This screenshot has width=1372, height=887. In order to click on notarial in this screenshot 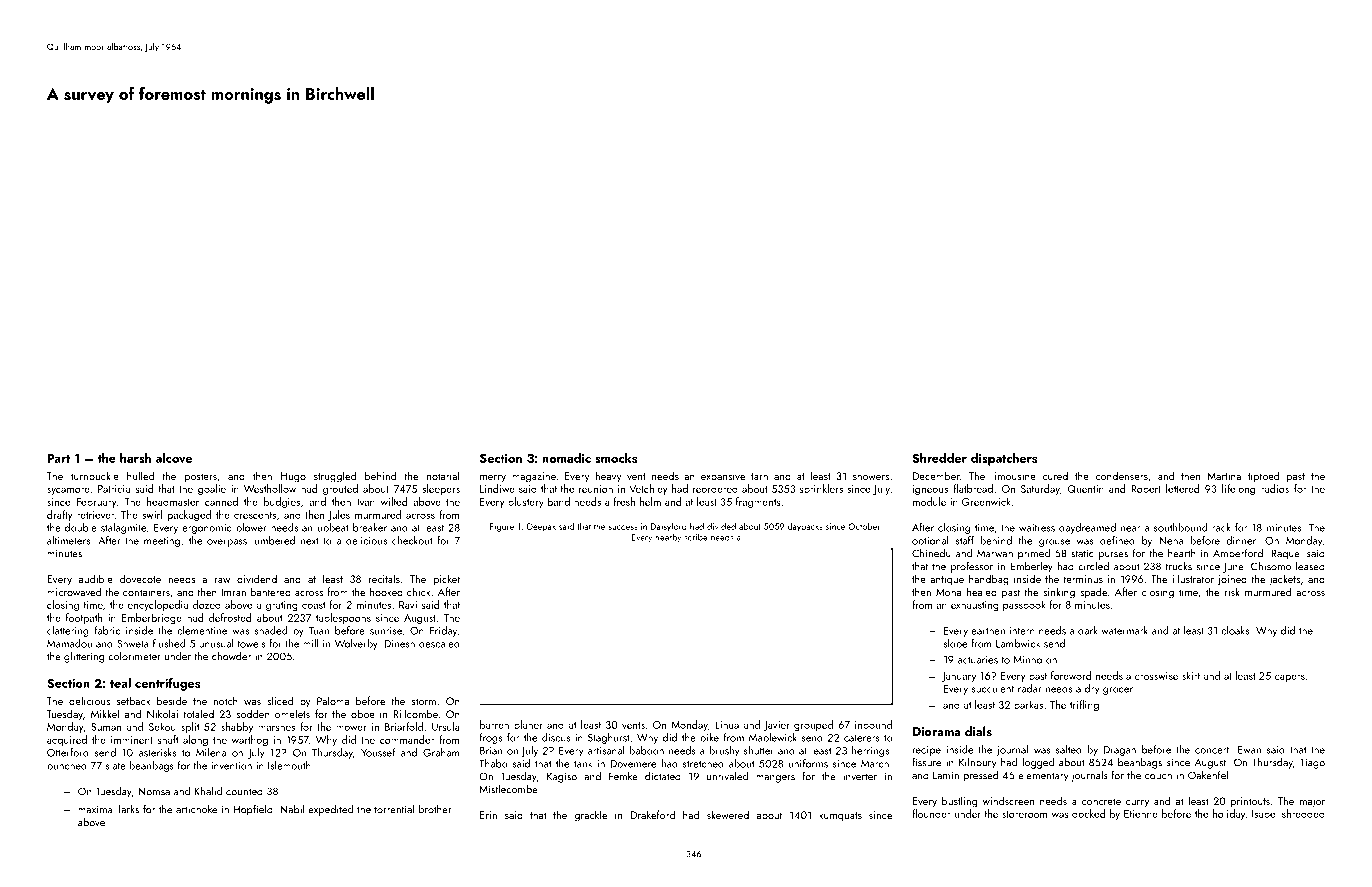, I will do `click(443, 475)`.
